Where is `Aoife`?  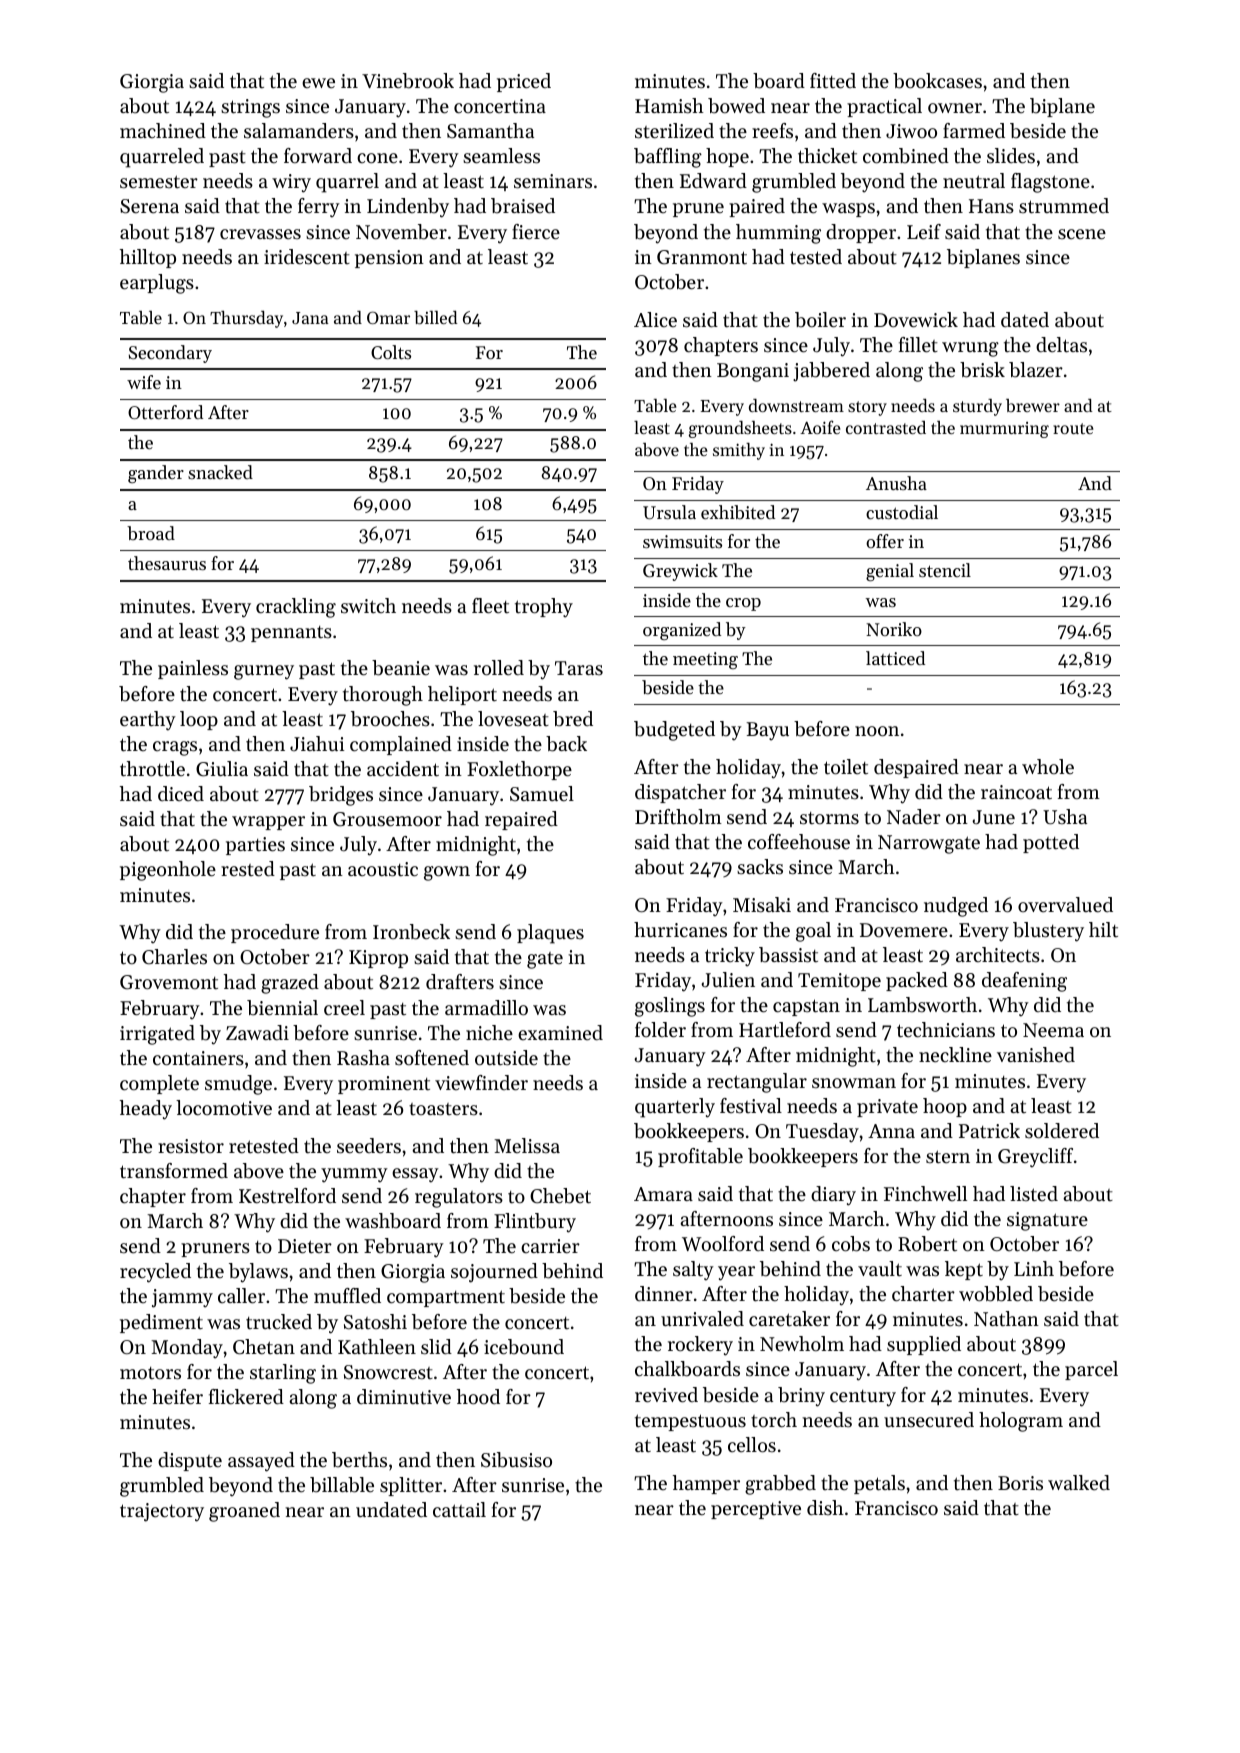
Aoife is located at coordinates (820, 427).
